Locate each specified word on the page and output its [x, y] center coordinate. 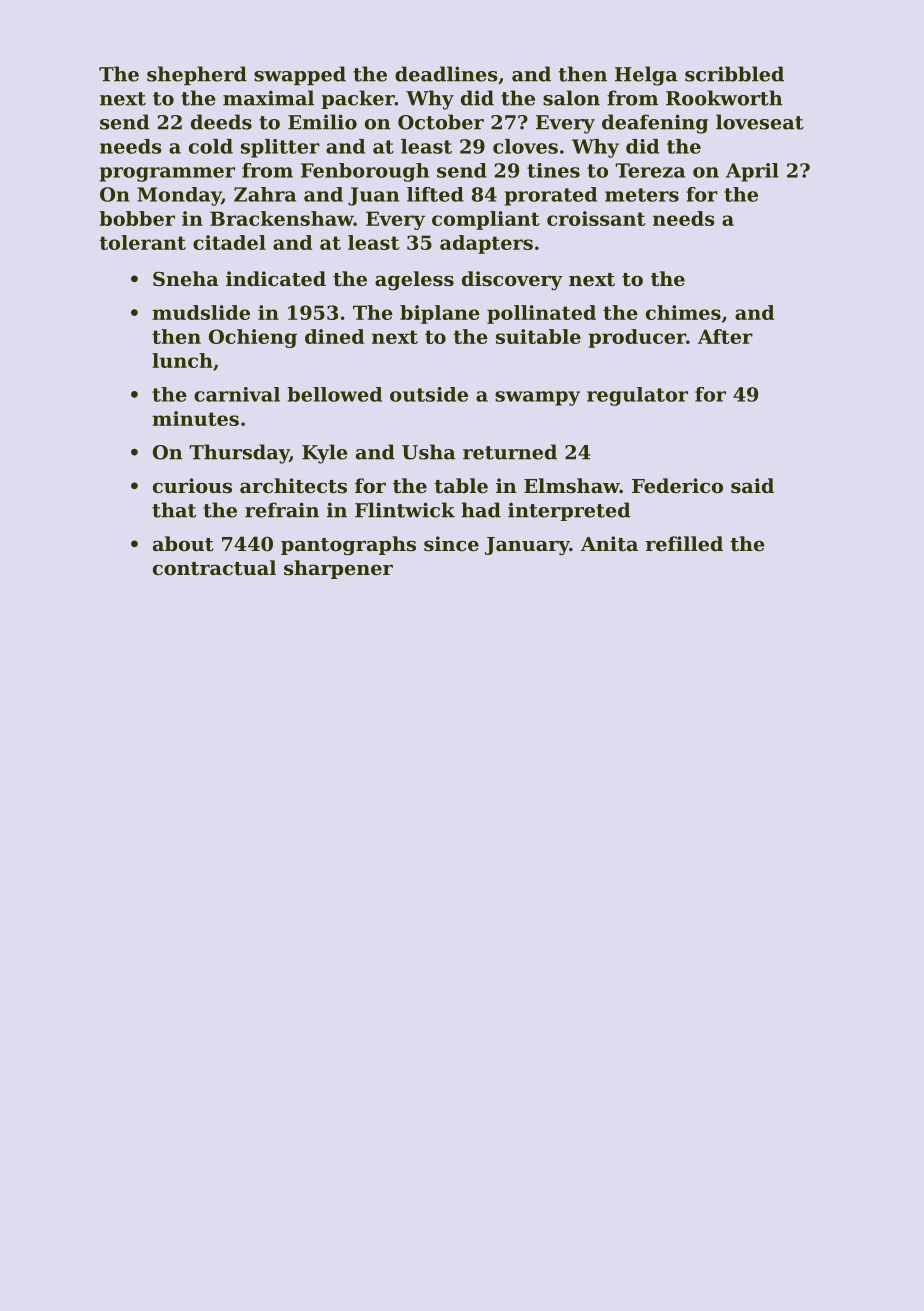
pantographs [348, 546]
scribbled [734, 74]
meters [642, 195]
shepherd [197, 76]
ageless [414, 281]
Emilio [322, 122]
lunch [182, 360]
